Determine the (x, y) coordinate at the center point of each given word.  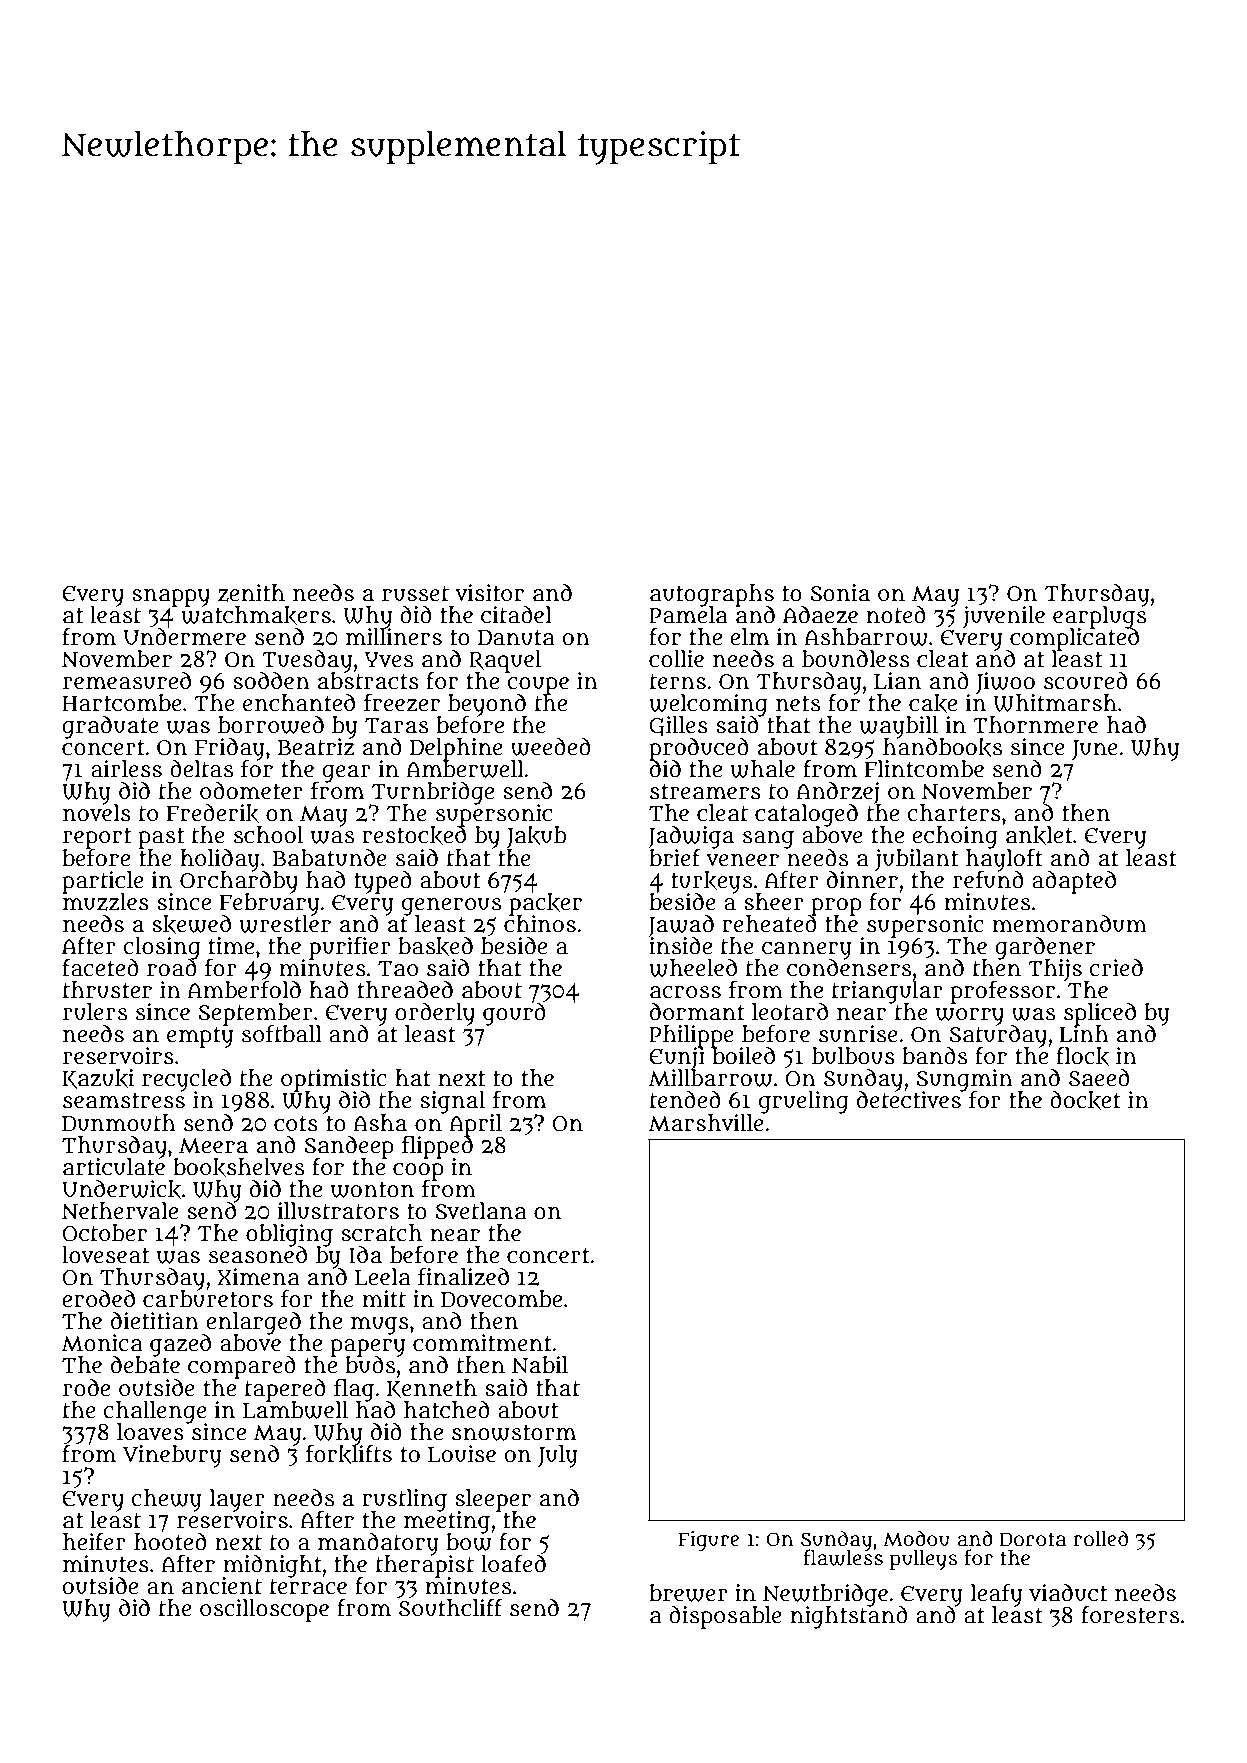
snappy (171, 597)
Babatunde (330, 858)
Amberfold (244, 990)
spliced (1100, 1014)
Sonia (840, 593)
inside (680, 946)
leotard (790, 1012)
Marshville (706, 1123)
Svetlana (481, 1211)
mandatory (378, 1544)
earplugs (1099, 617)
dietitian (155, 1321)
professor (1003, 992)
